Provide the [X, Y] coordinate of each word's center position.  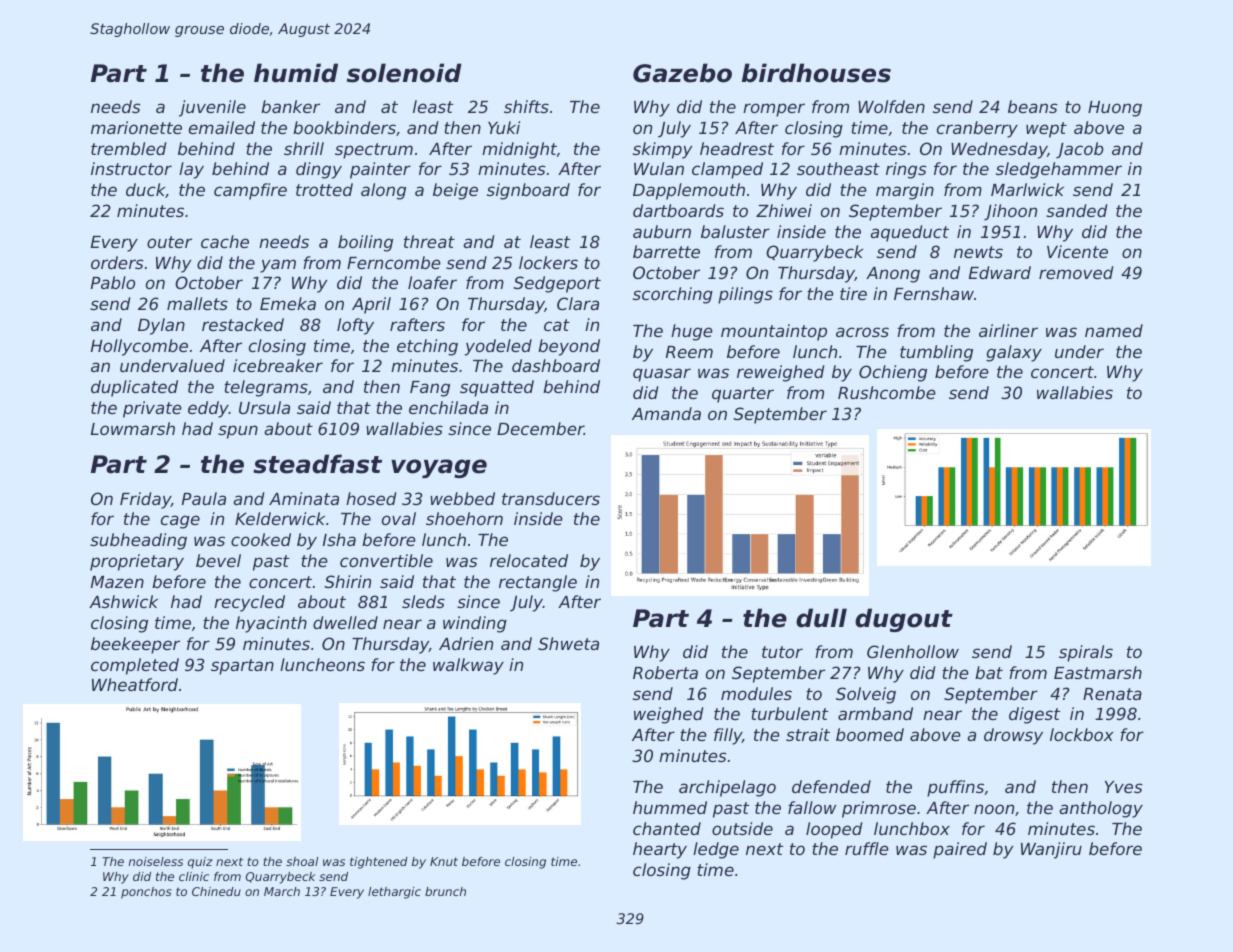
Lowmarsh [133, 428]
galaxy [1014, 353]
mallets [197, 303]
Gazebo [682, 73]
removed [1076, 272]
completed [135, 666]
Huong [1115, 109]
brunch [445, 891]
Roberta [665, 672]
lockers [548, 262]
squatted [497, 388]
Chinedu [216, 891]
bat [989, 672]
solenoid [404, 73]
